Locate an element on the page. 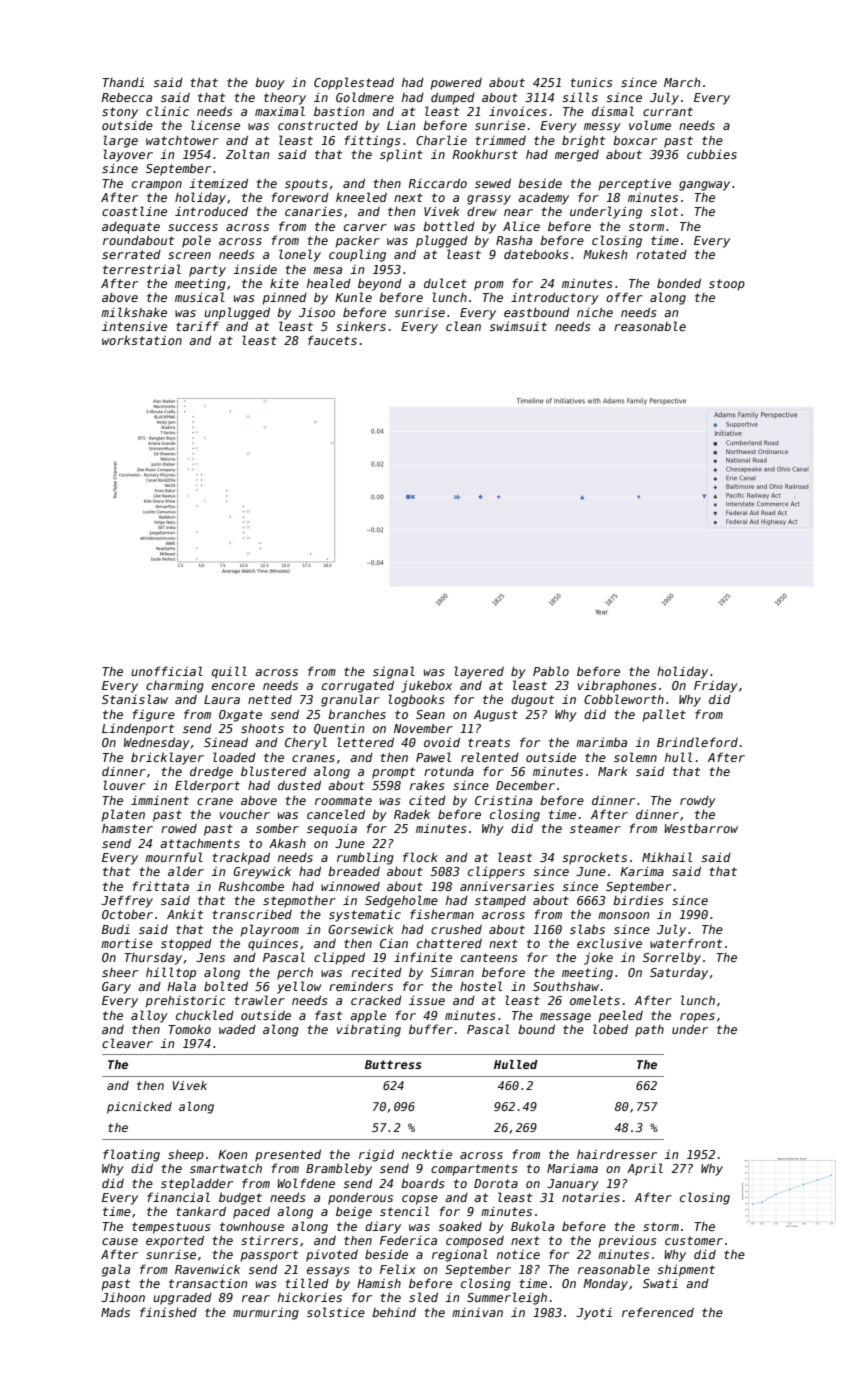 The height and width of the page is (1400, 849). fittings is located at coordinates (372, 141).
